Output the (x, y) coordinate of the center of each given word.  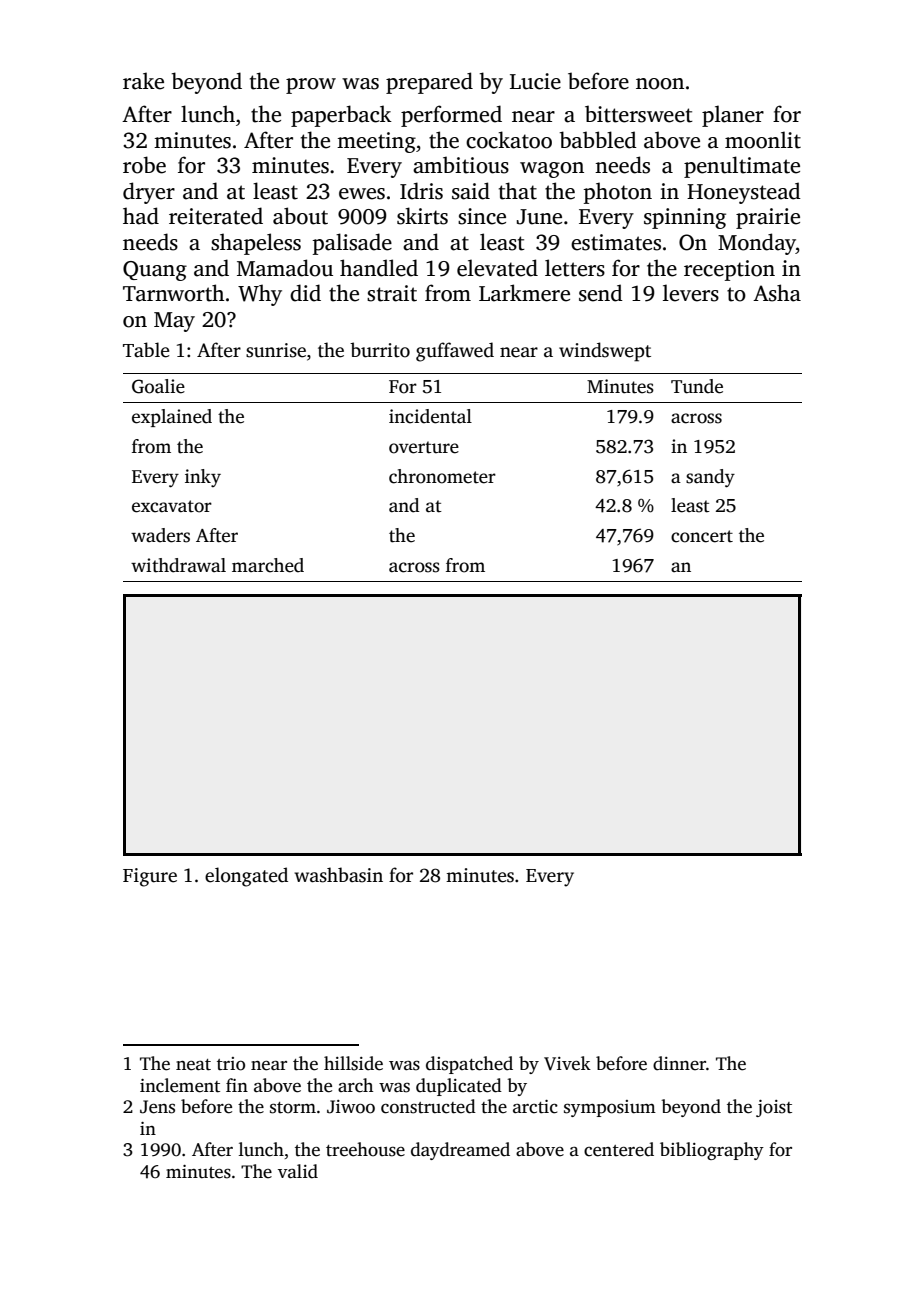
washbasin (338, 875)
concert (702, 536)
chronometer (442, 476)
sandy (710, 478)
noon (660, 84)
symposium (610, 1108)
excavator (172, 506)
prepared (429, 83)
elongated (246, 877)
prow (311, 86)
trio (231, 1064)
